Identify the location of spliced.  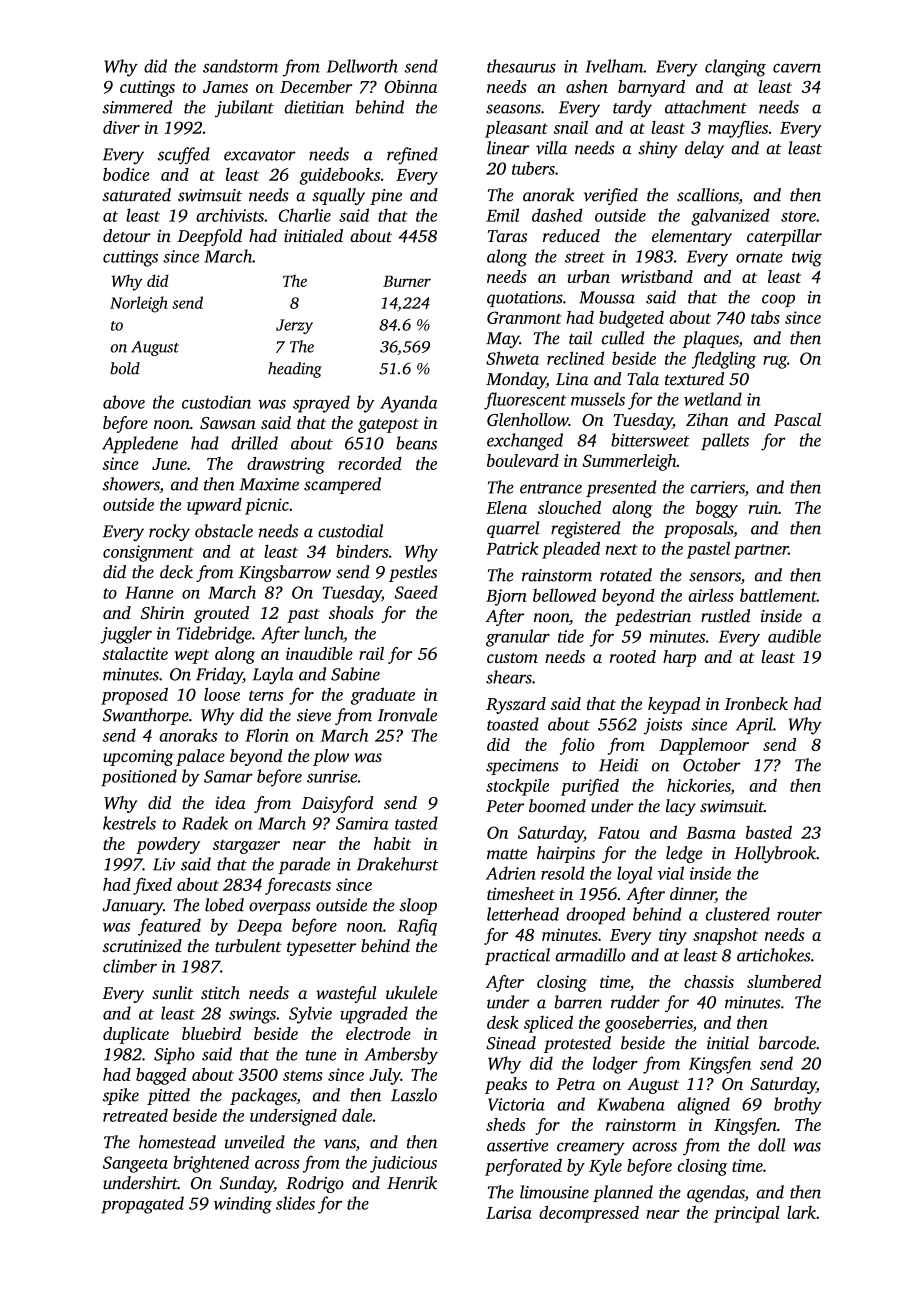
(548, 1024).
